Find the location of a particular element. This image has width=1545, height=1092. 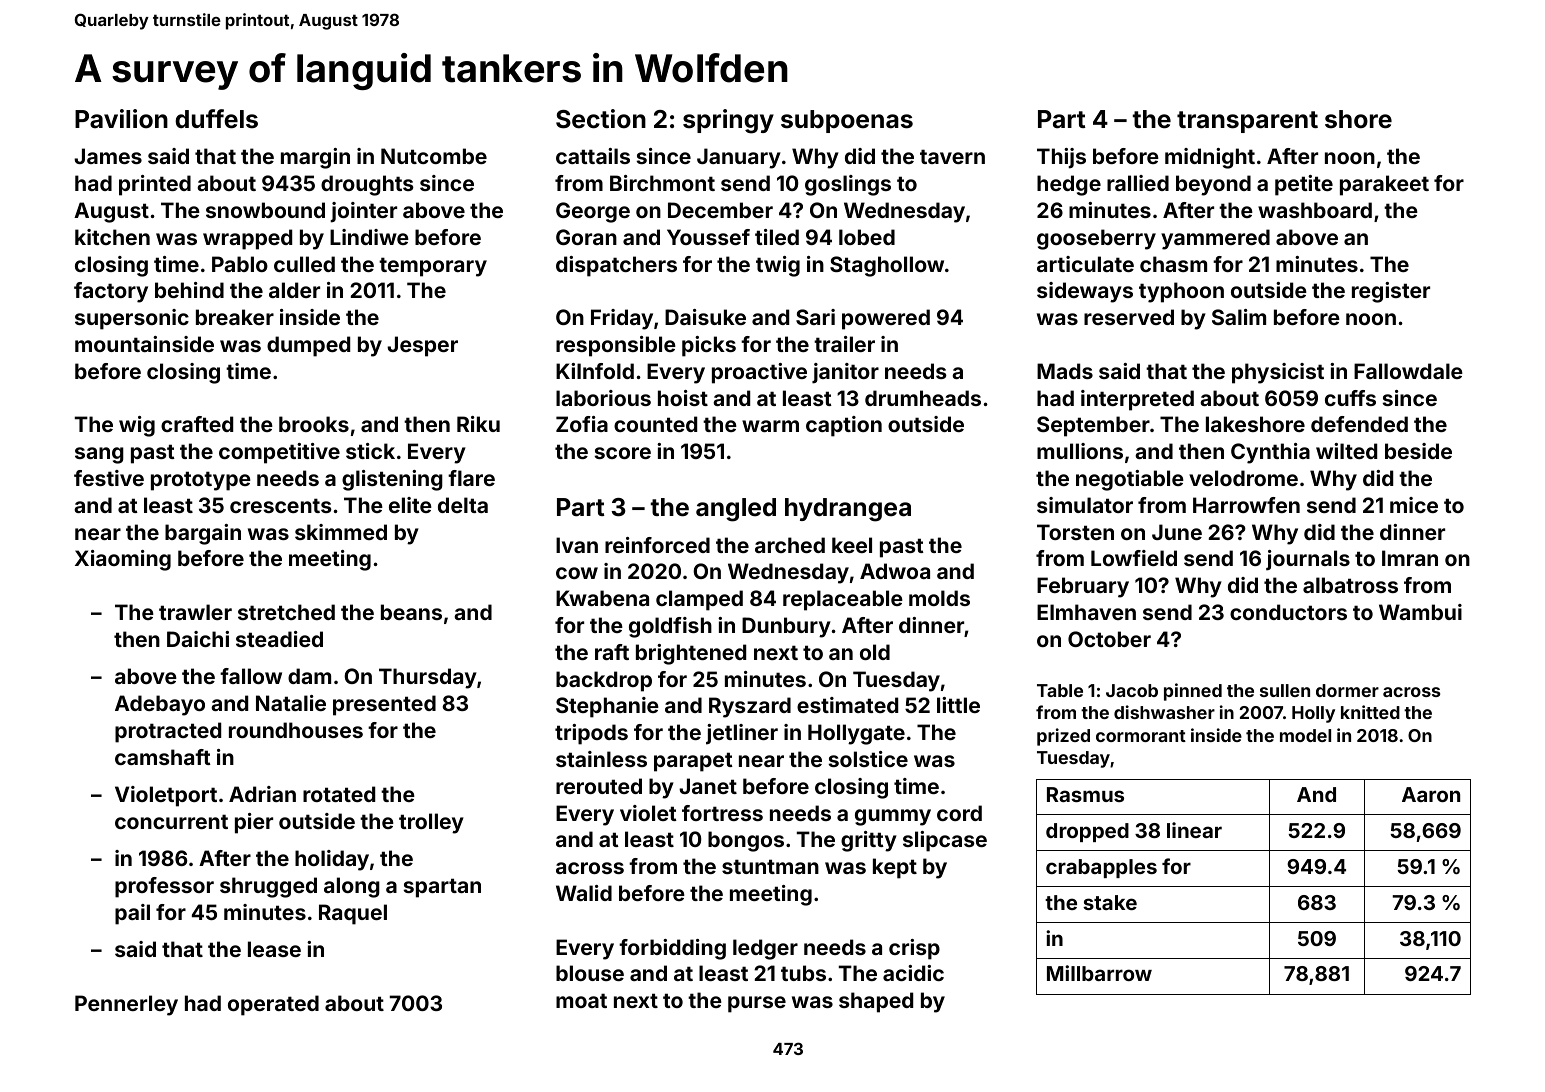

acidic is located at coordinates (913, 973).
